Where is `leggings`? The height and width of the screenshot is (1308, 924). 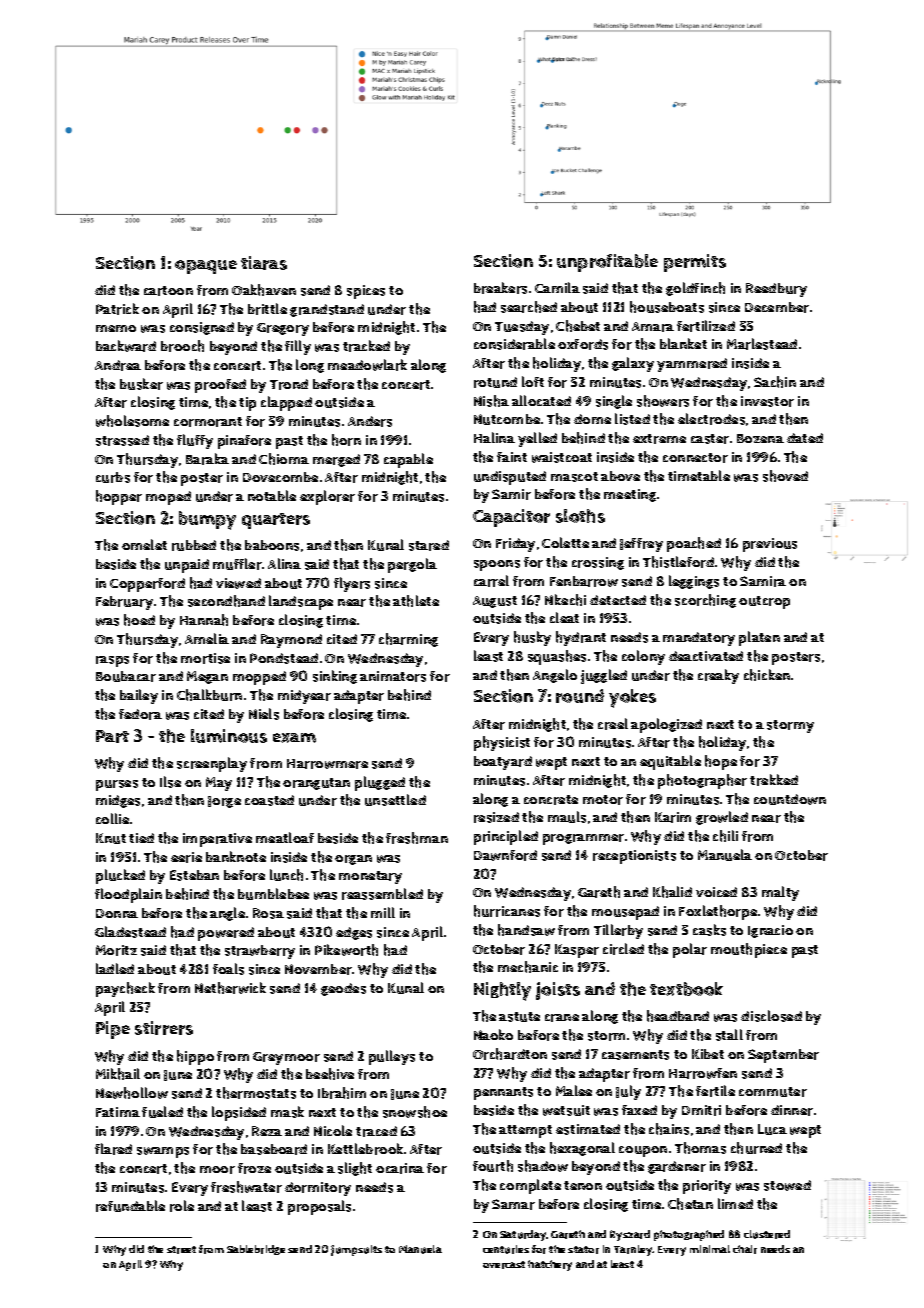
leggings is located at coordinates (694, 582).
